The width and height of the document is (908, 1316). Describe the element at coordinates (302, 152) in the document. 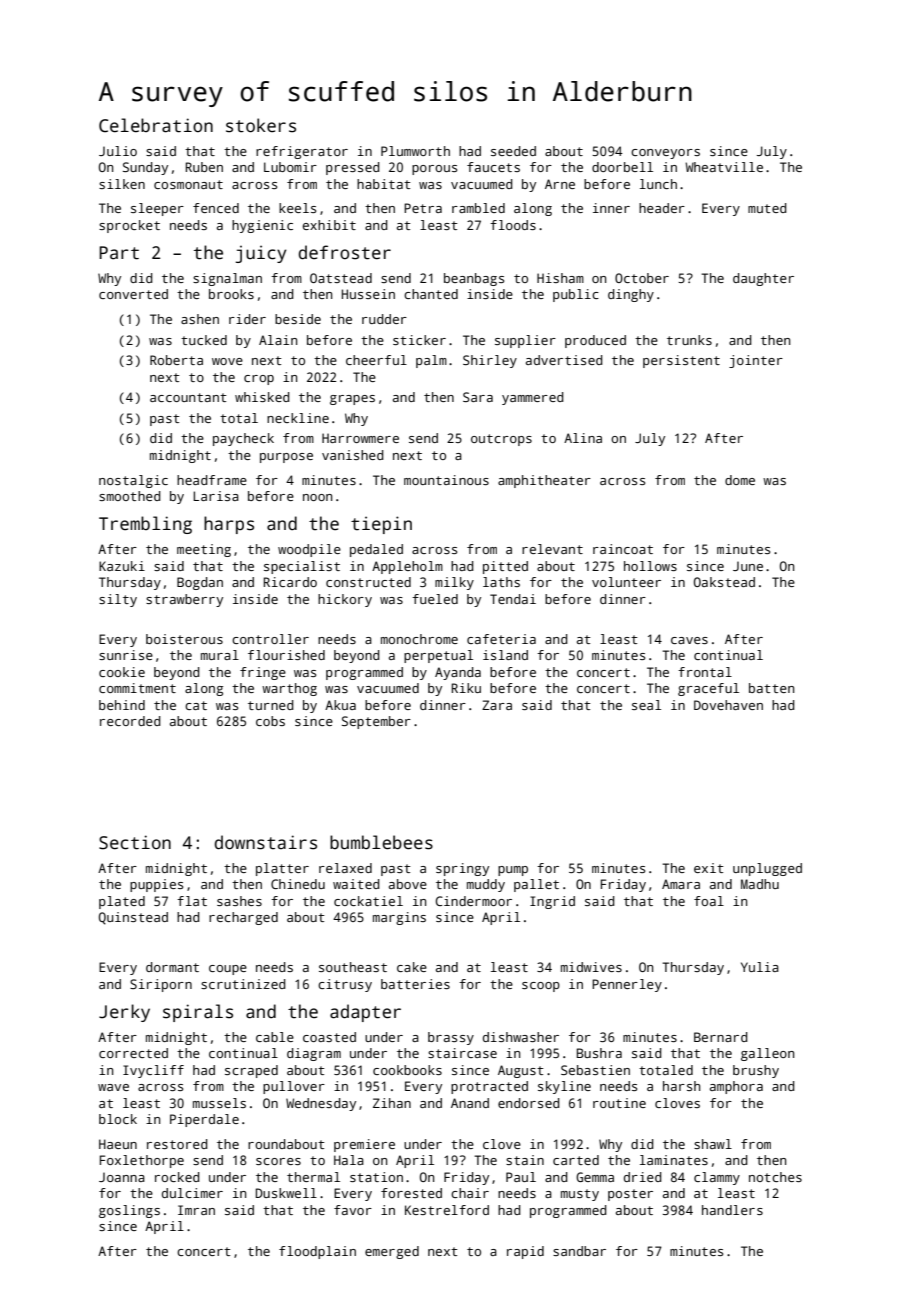

I see `refrigerator` at that location.
